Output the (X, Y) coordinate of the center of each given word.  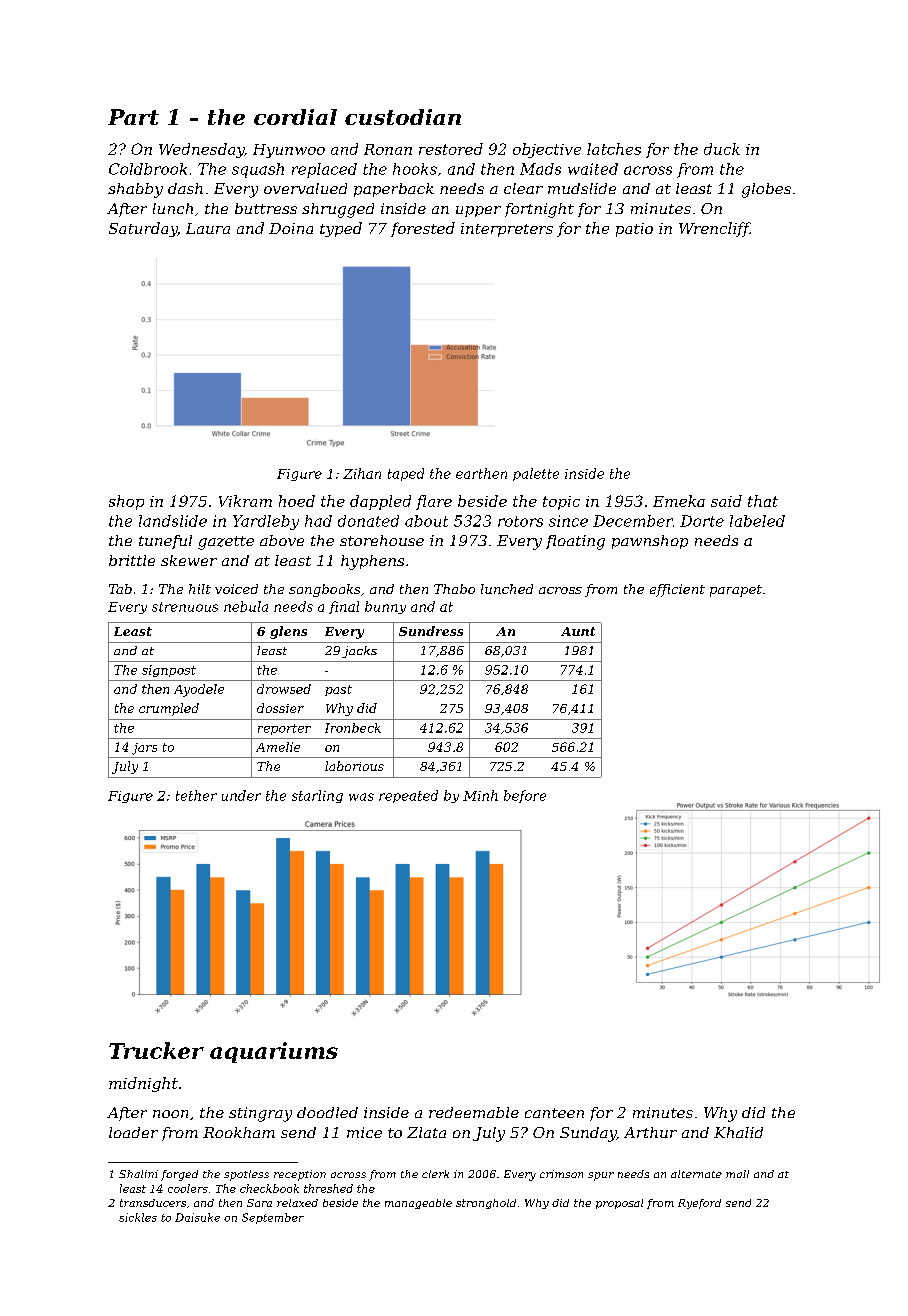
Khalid (738, 1132)
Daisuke (197, 1217)
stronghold (486, 1204)
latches (614, 149)
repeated (408, 796)
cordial (295, 117)
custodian (403, 117)
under (241, 795)
